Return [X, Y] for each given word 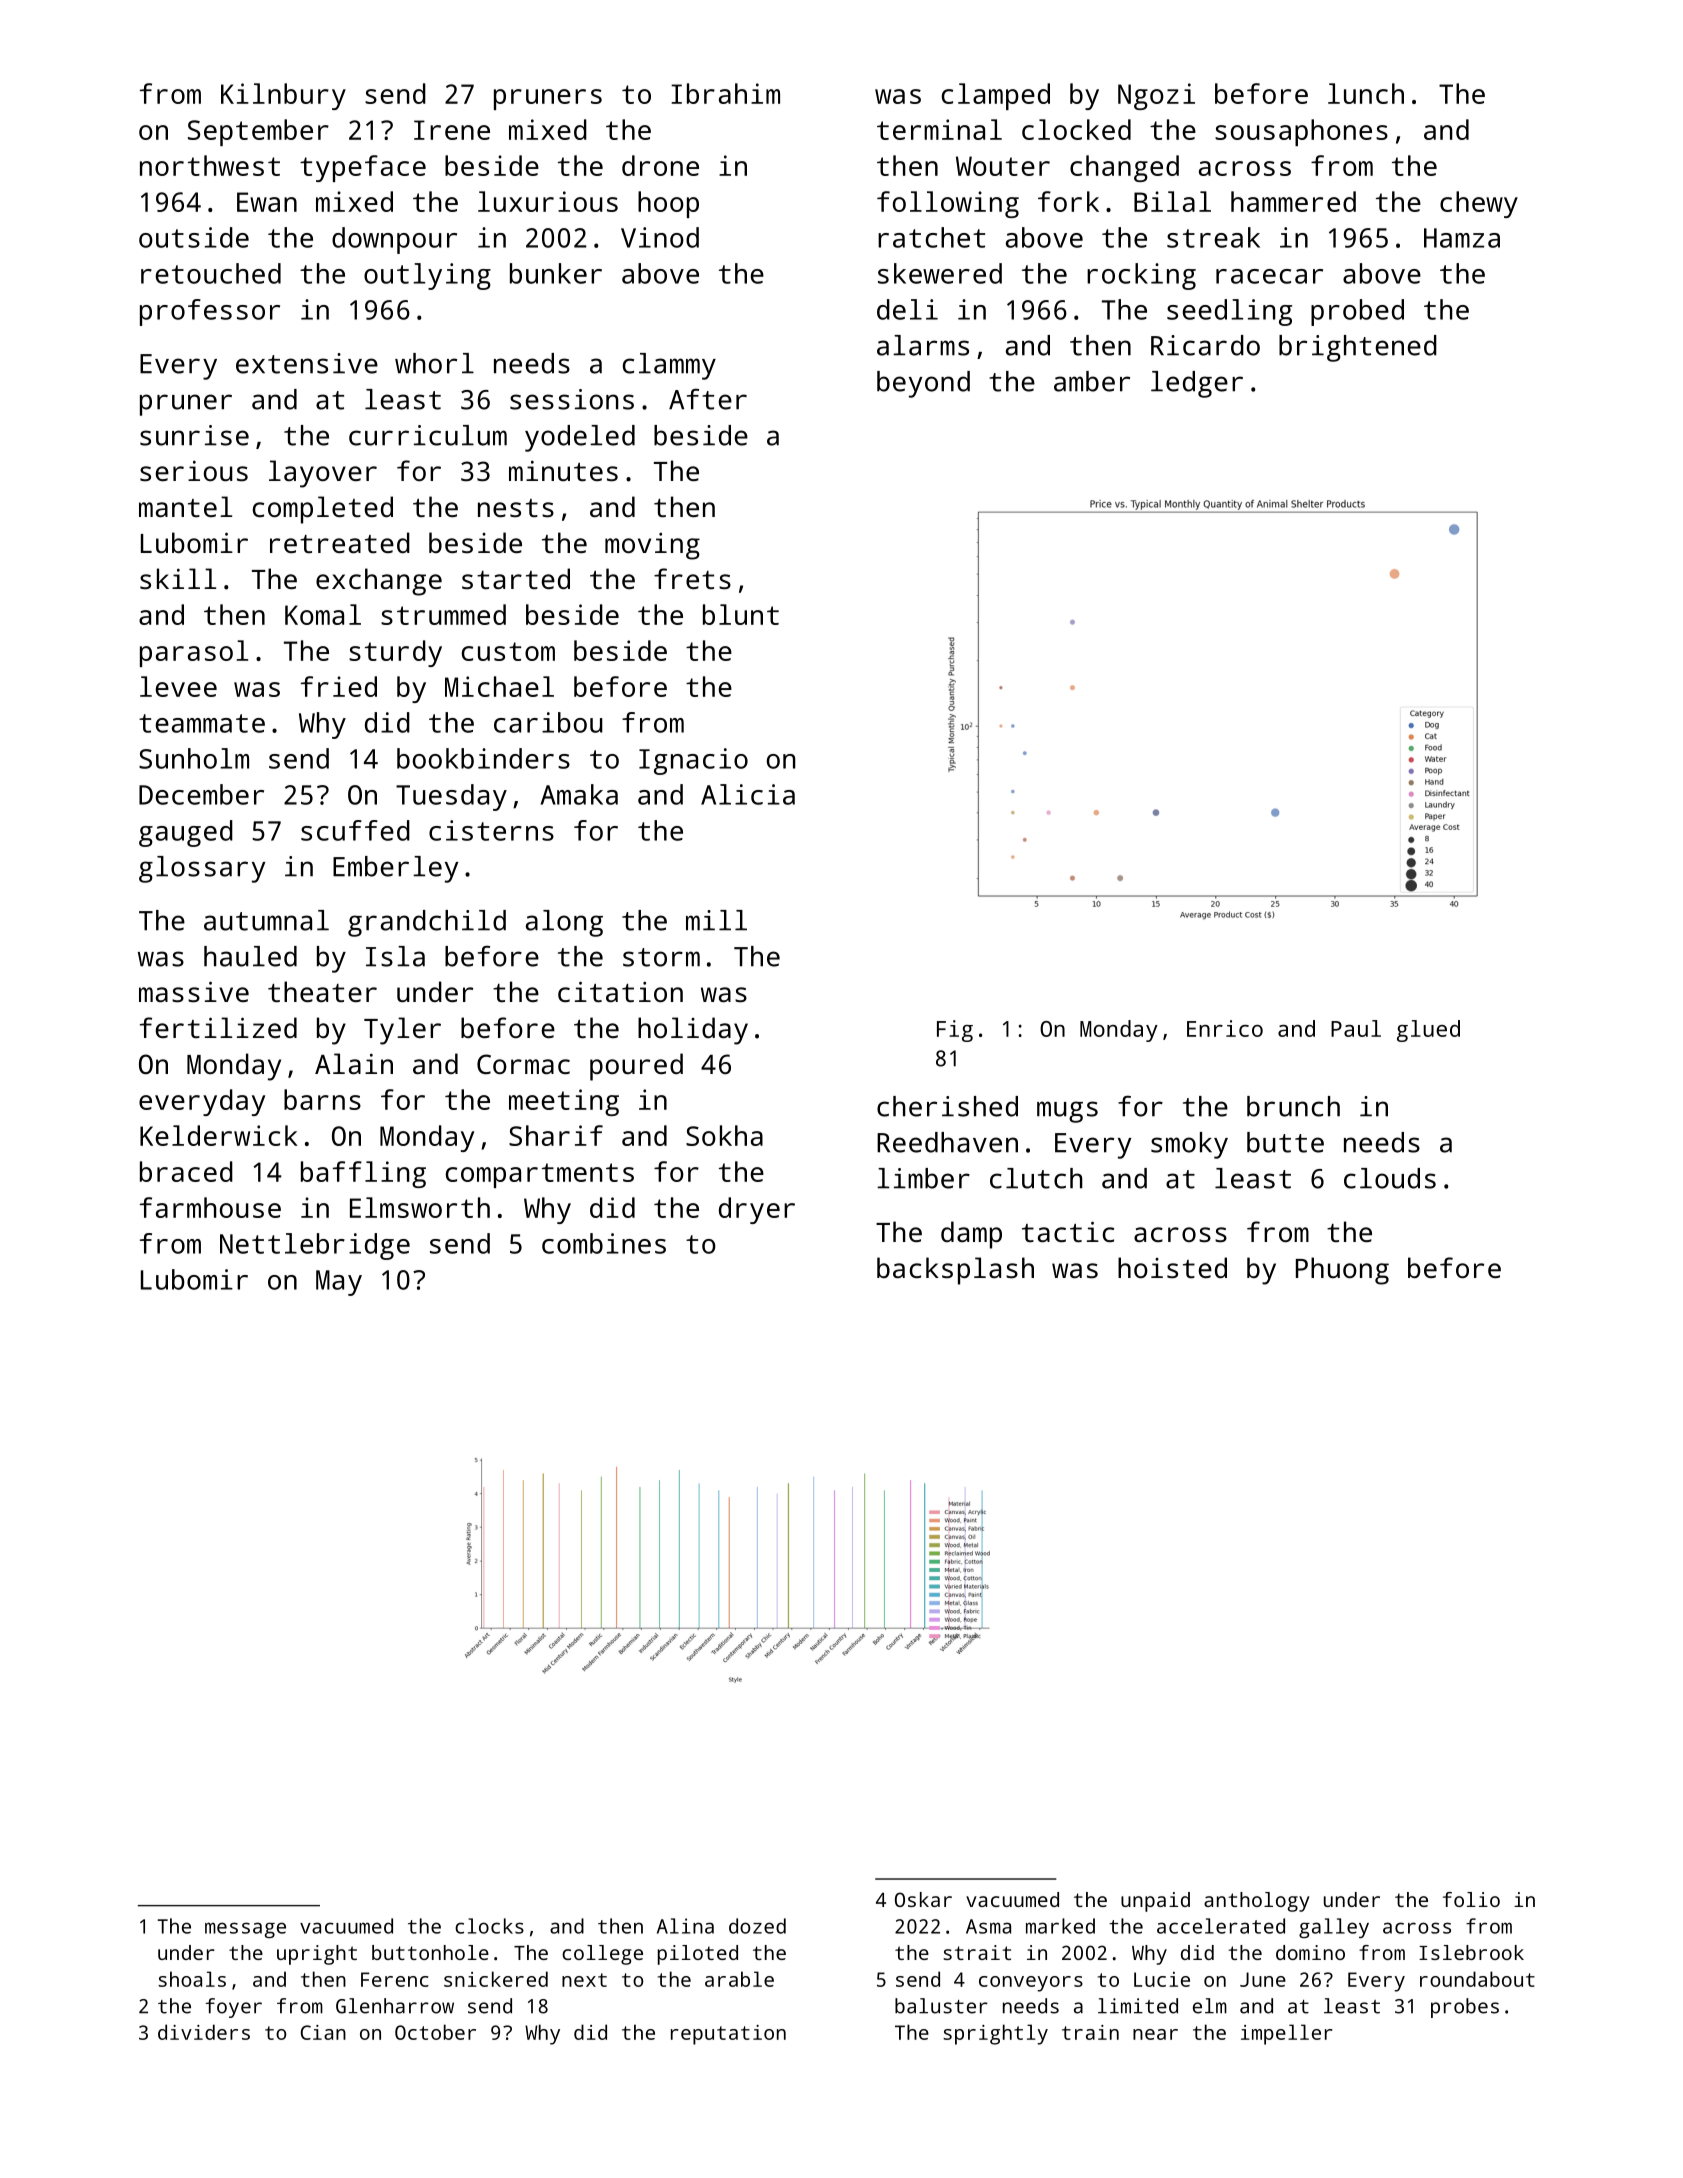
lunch [1366, 93]
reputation [728, 2035]
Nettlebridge [315, 1246]
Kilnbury [283, 96]
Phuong [1342, 1271]
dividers [204, 2032]
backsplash [955, 1271]
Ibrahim [725, 93]
